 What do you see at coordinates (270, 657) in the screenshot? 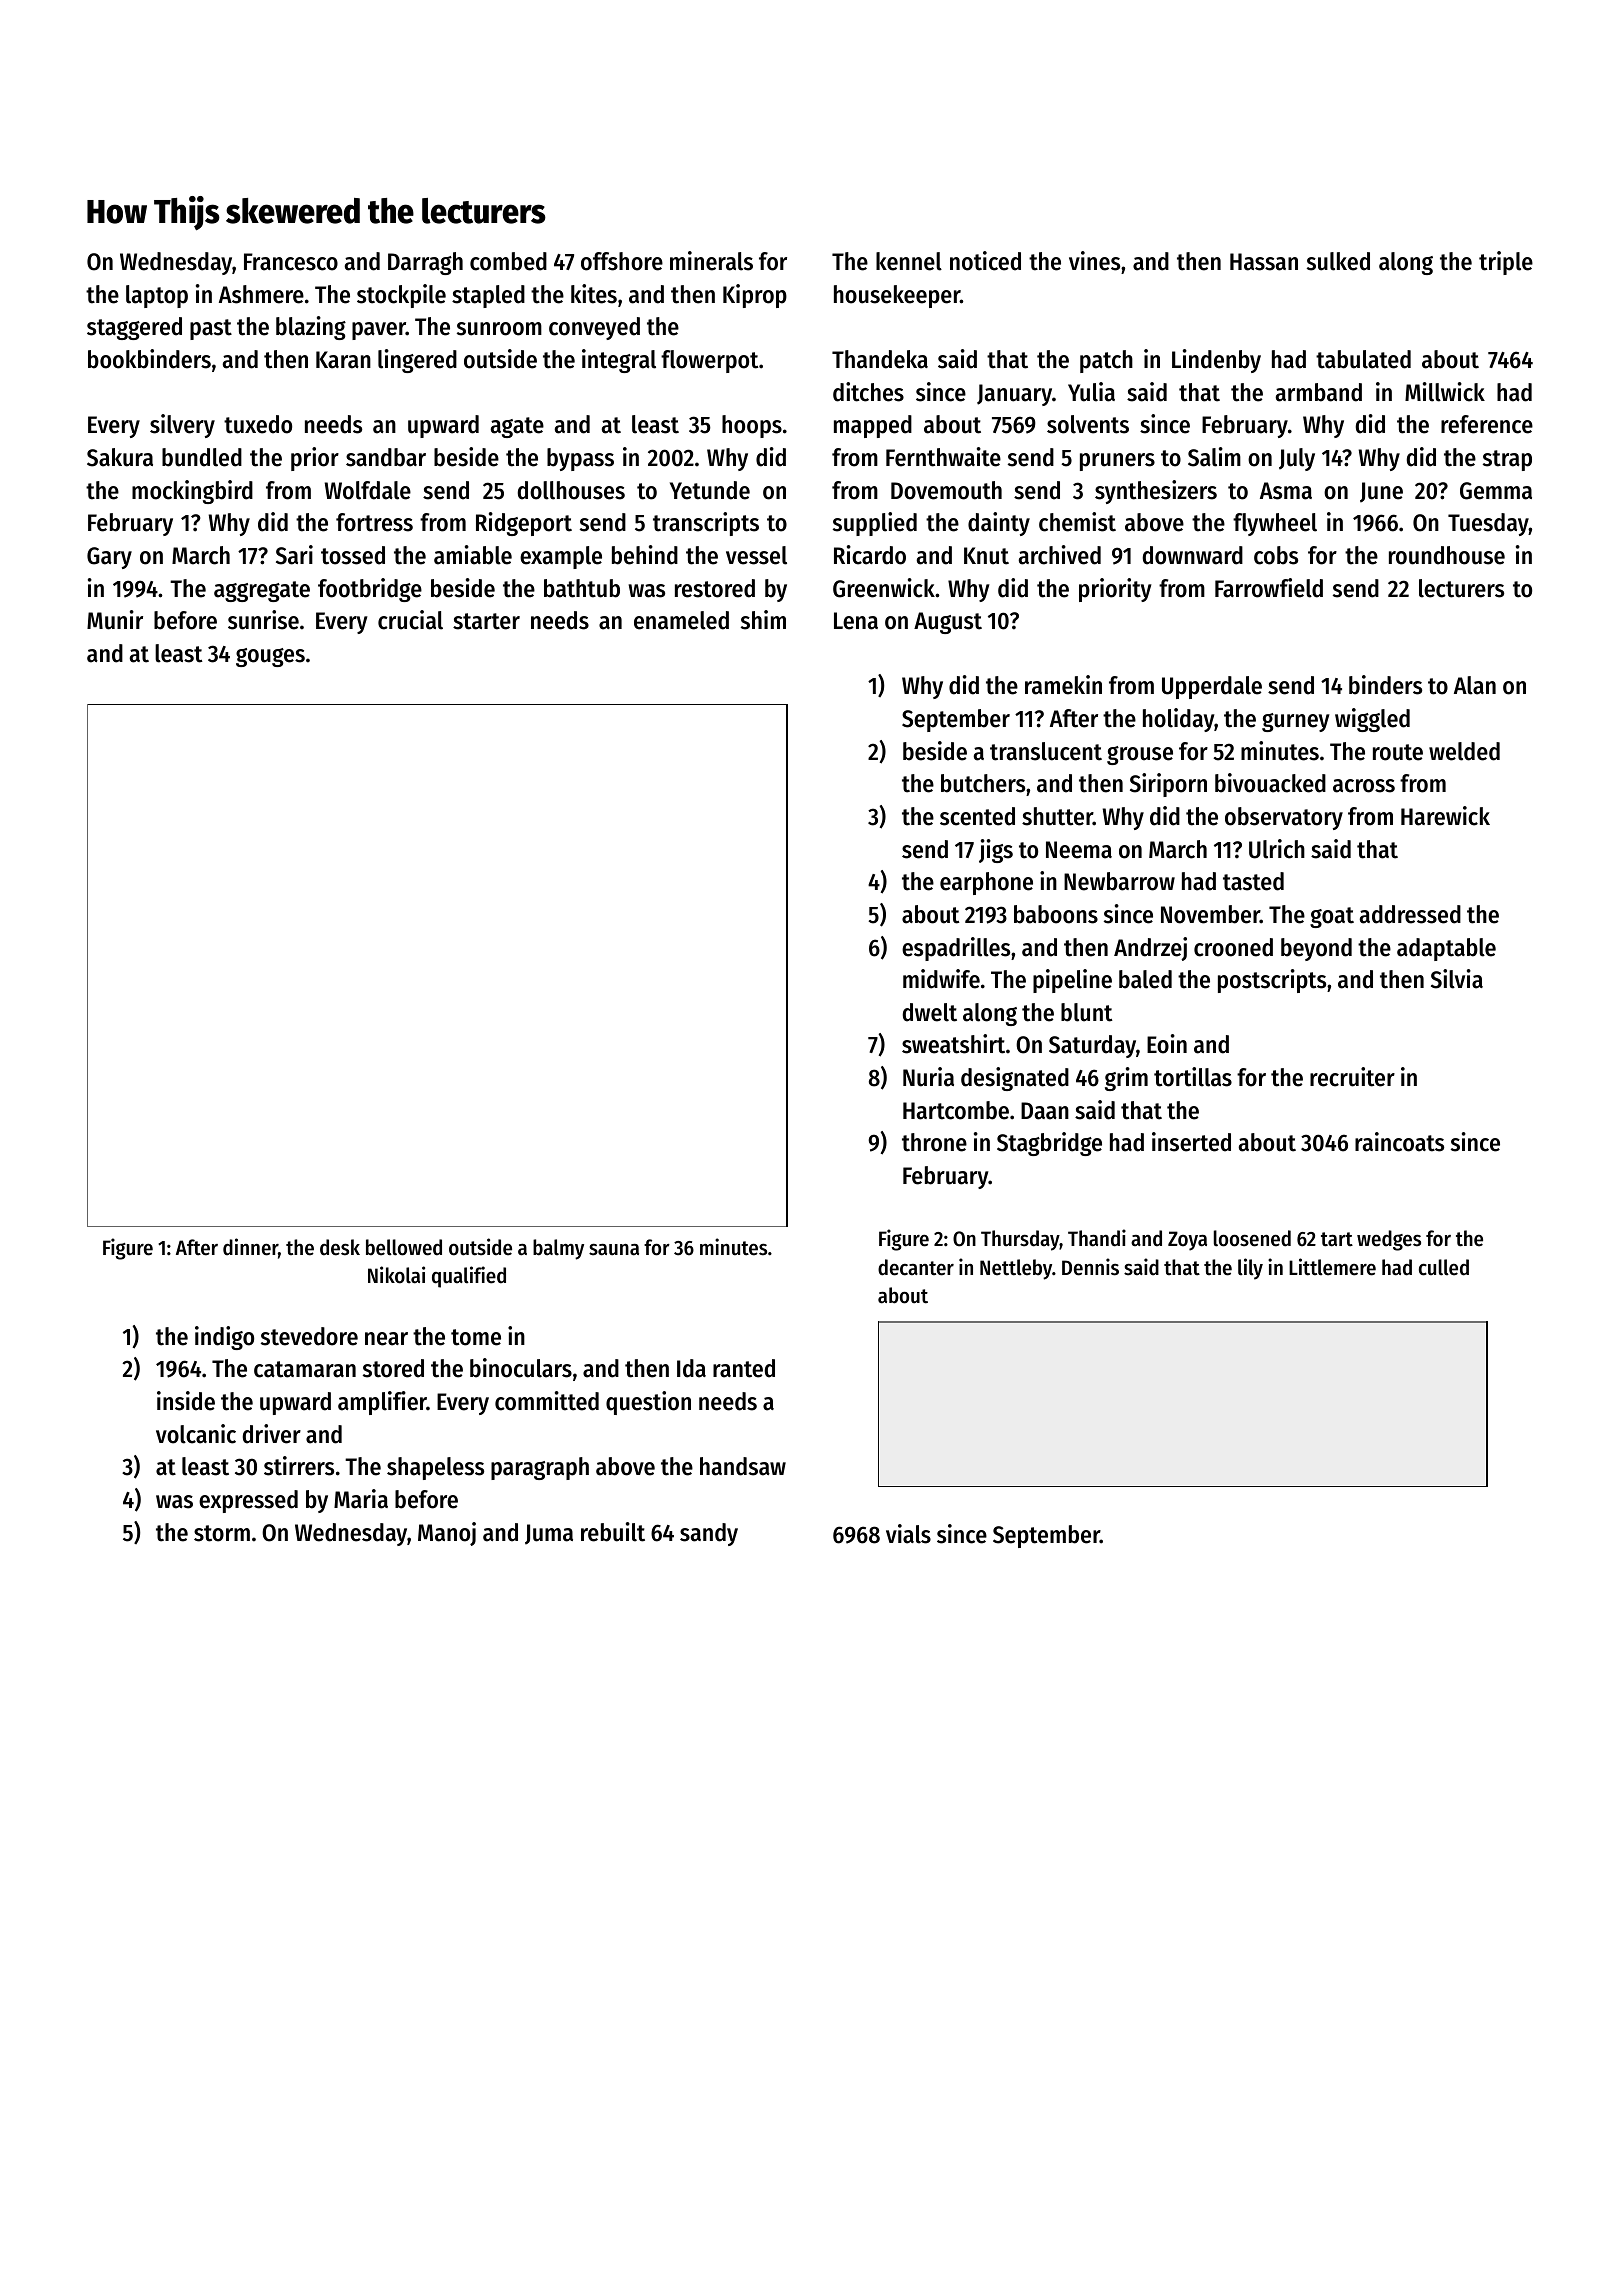
I see `gouges` at bounding box center [270, 657].
